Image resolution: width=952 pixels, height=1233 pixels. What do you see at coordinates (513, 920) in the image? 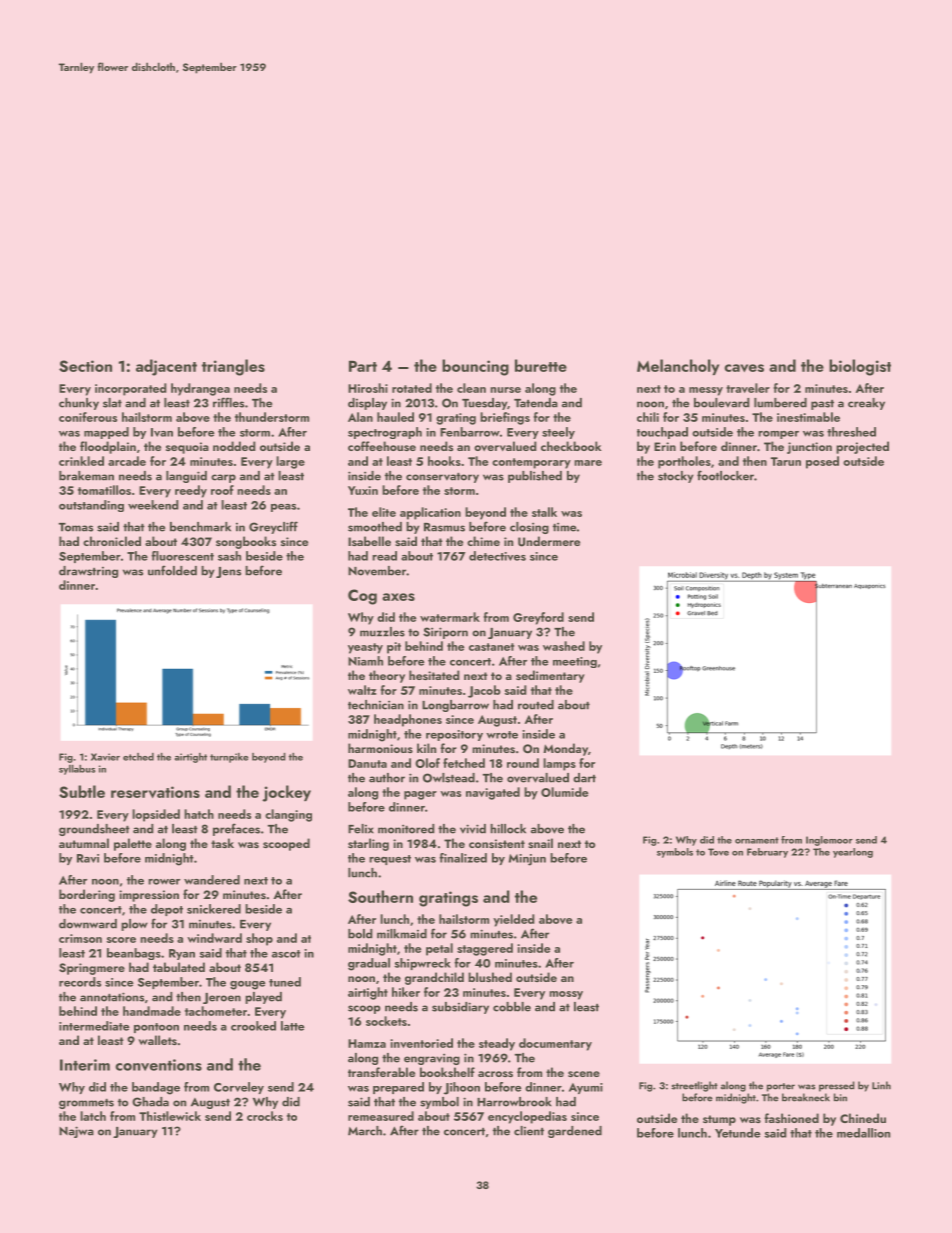
I see `yielded` at bounding box center [513, 920].
